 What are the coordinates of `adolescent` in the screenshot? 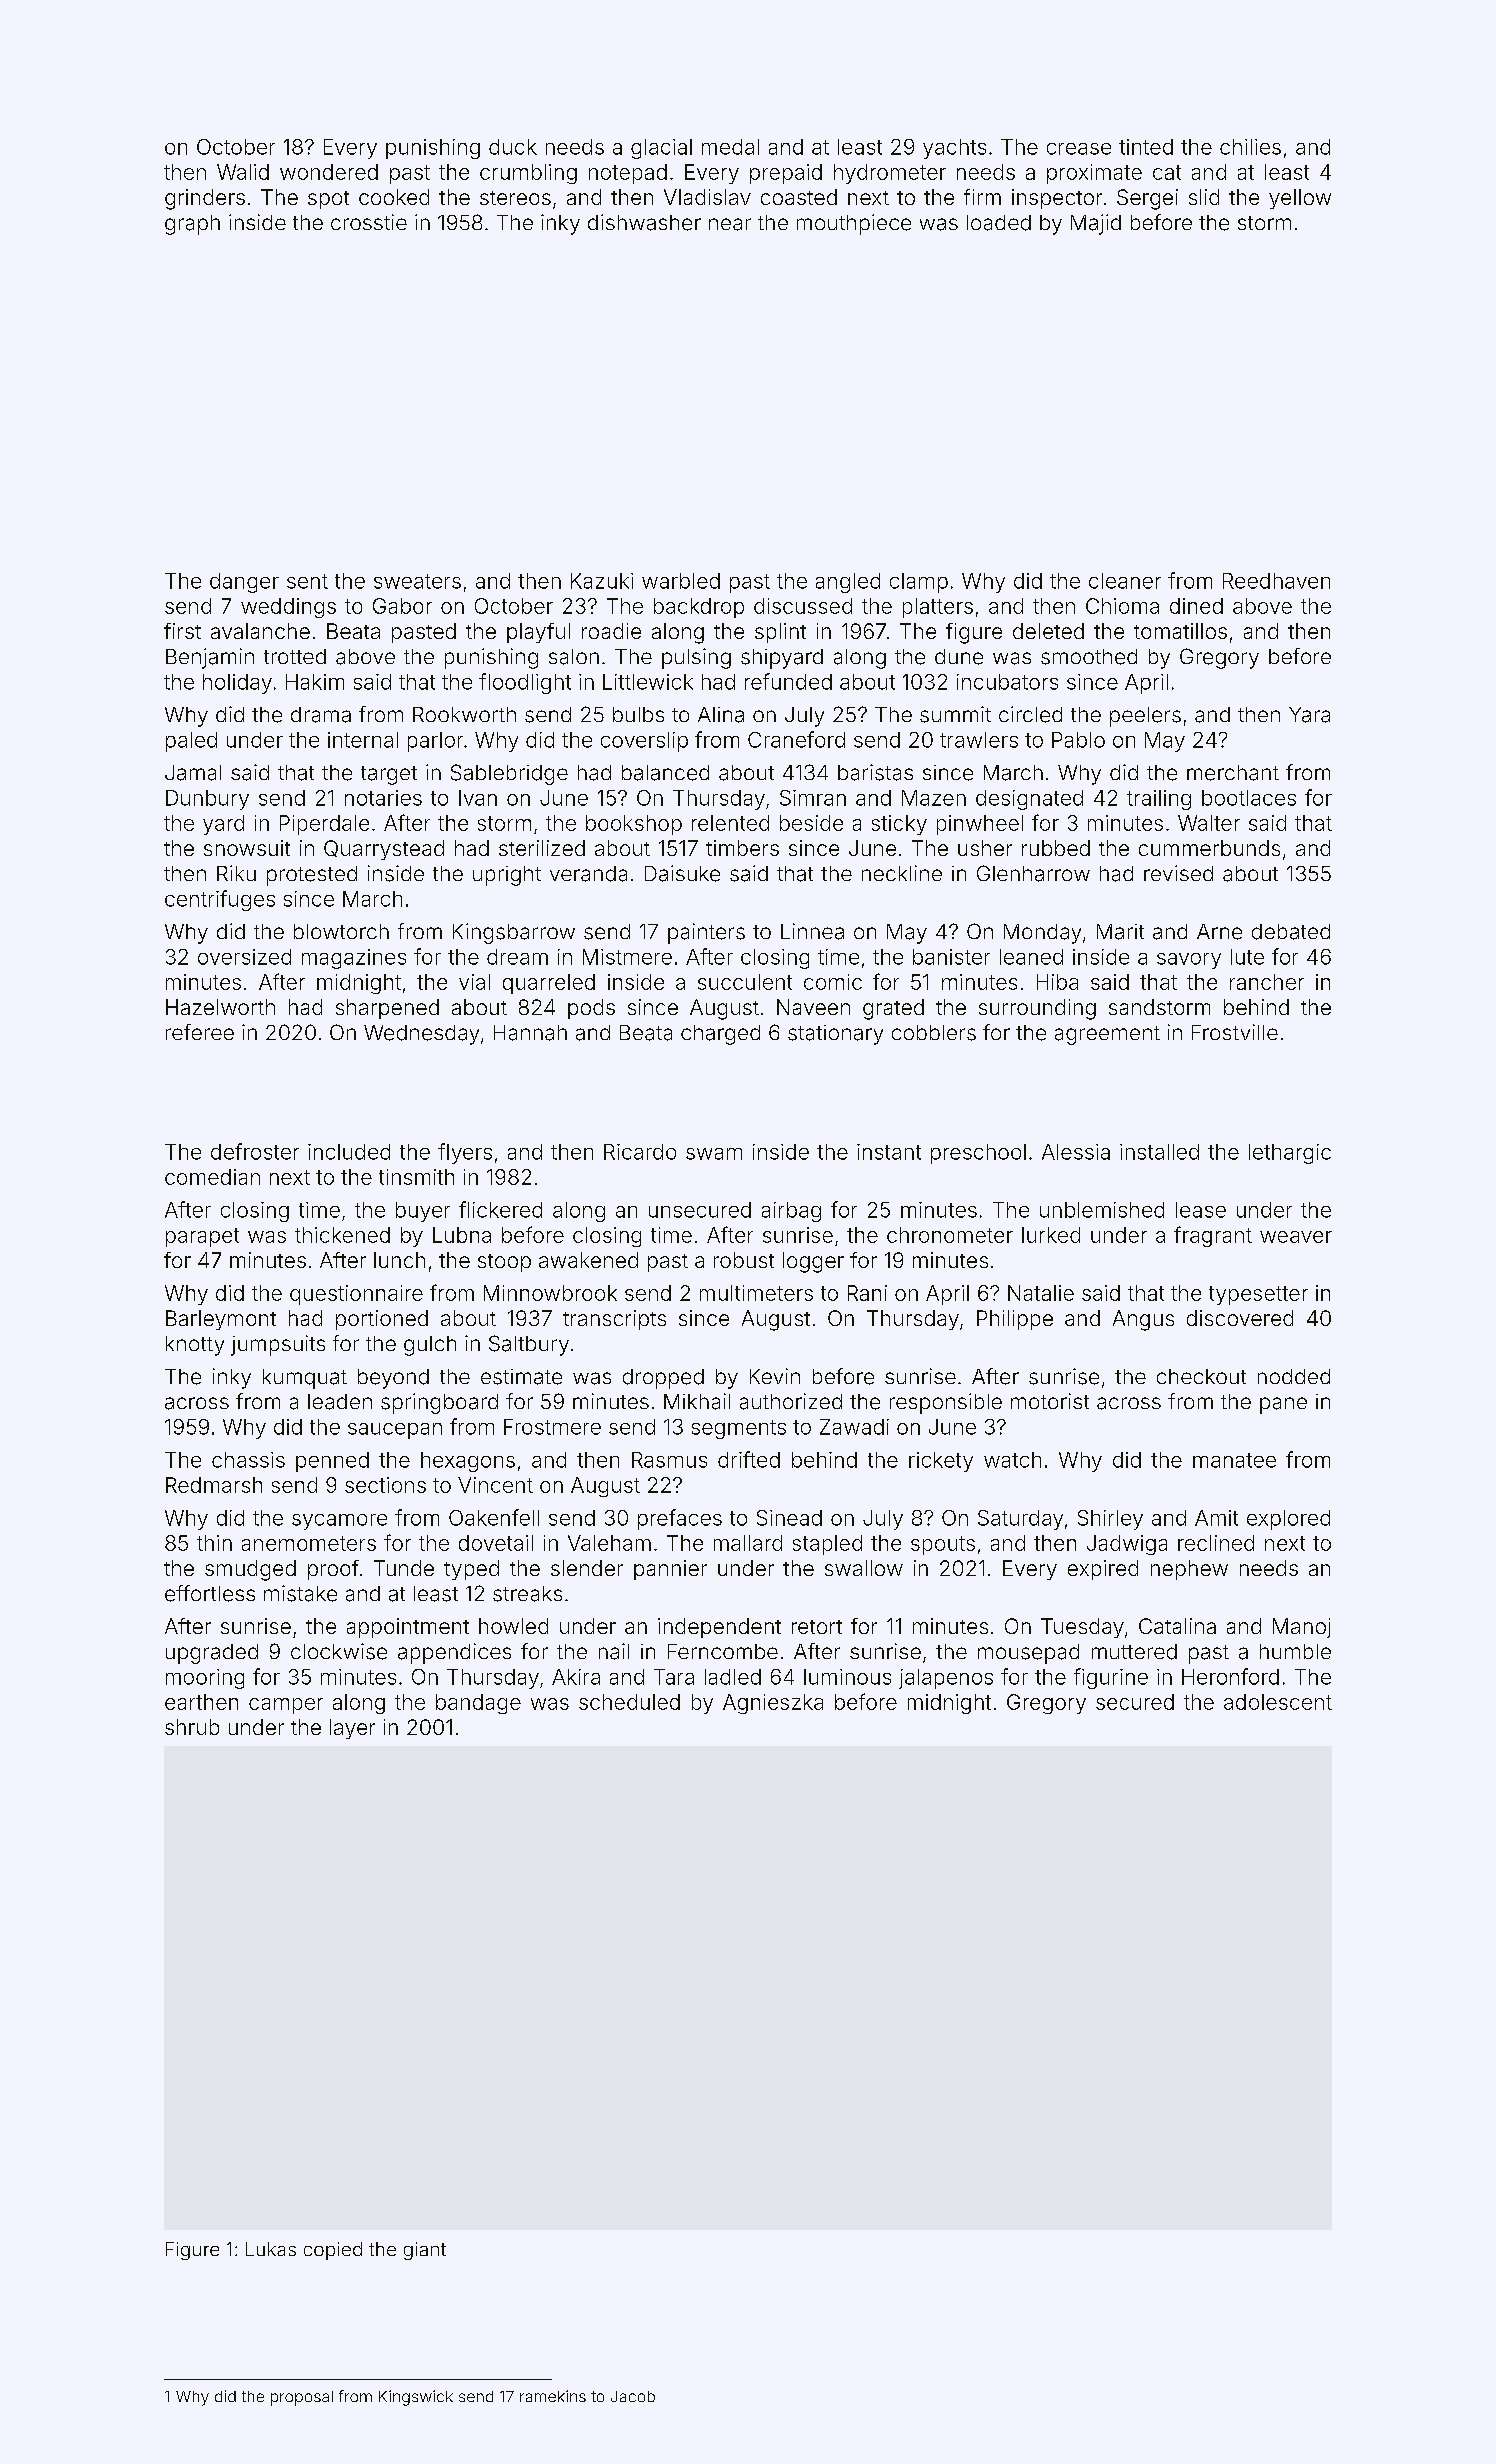 It's located at (1278, 1702).
